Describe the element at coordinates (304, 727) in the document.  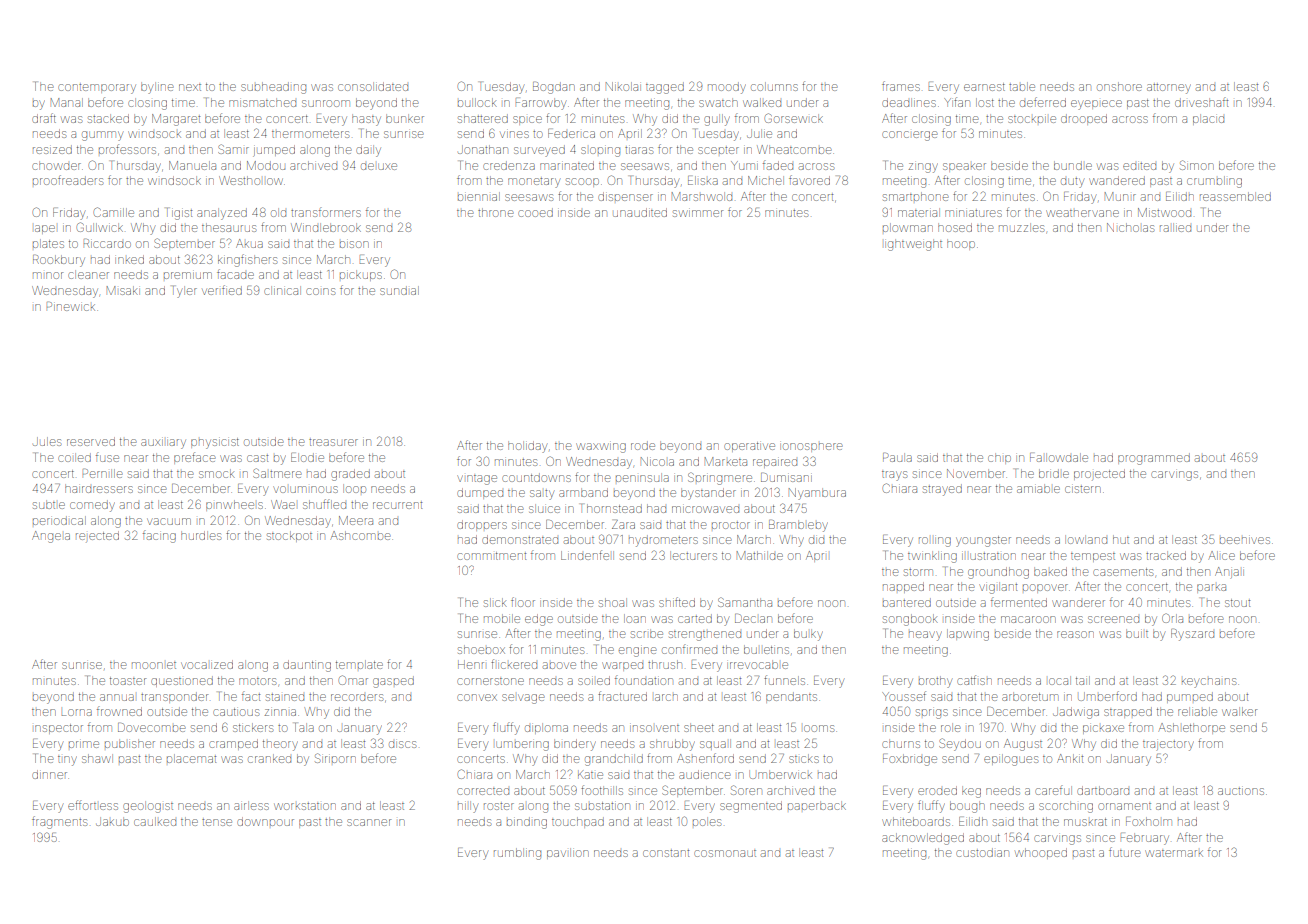
I see `Tala` at that location.
